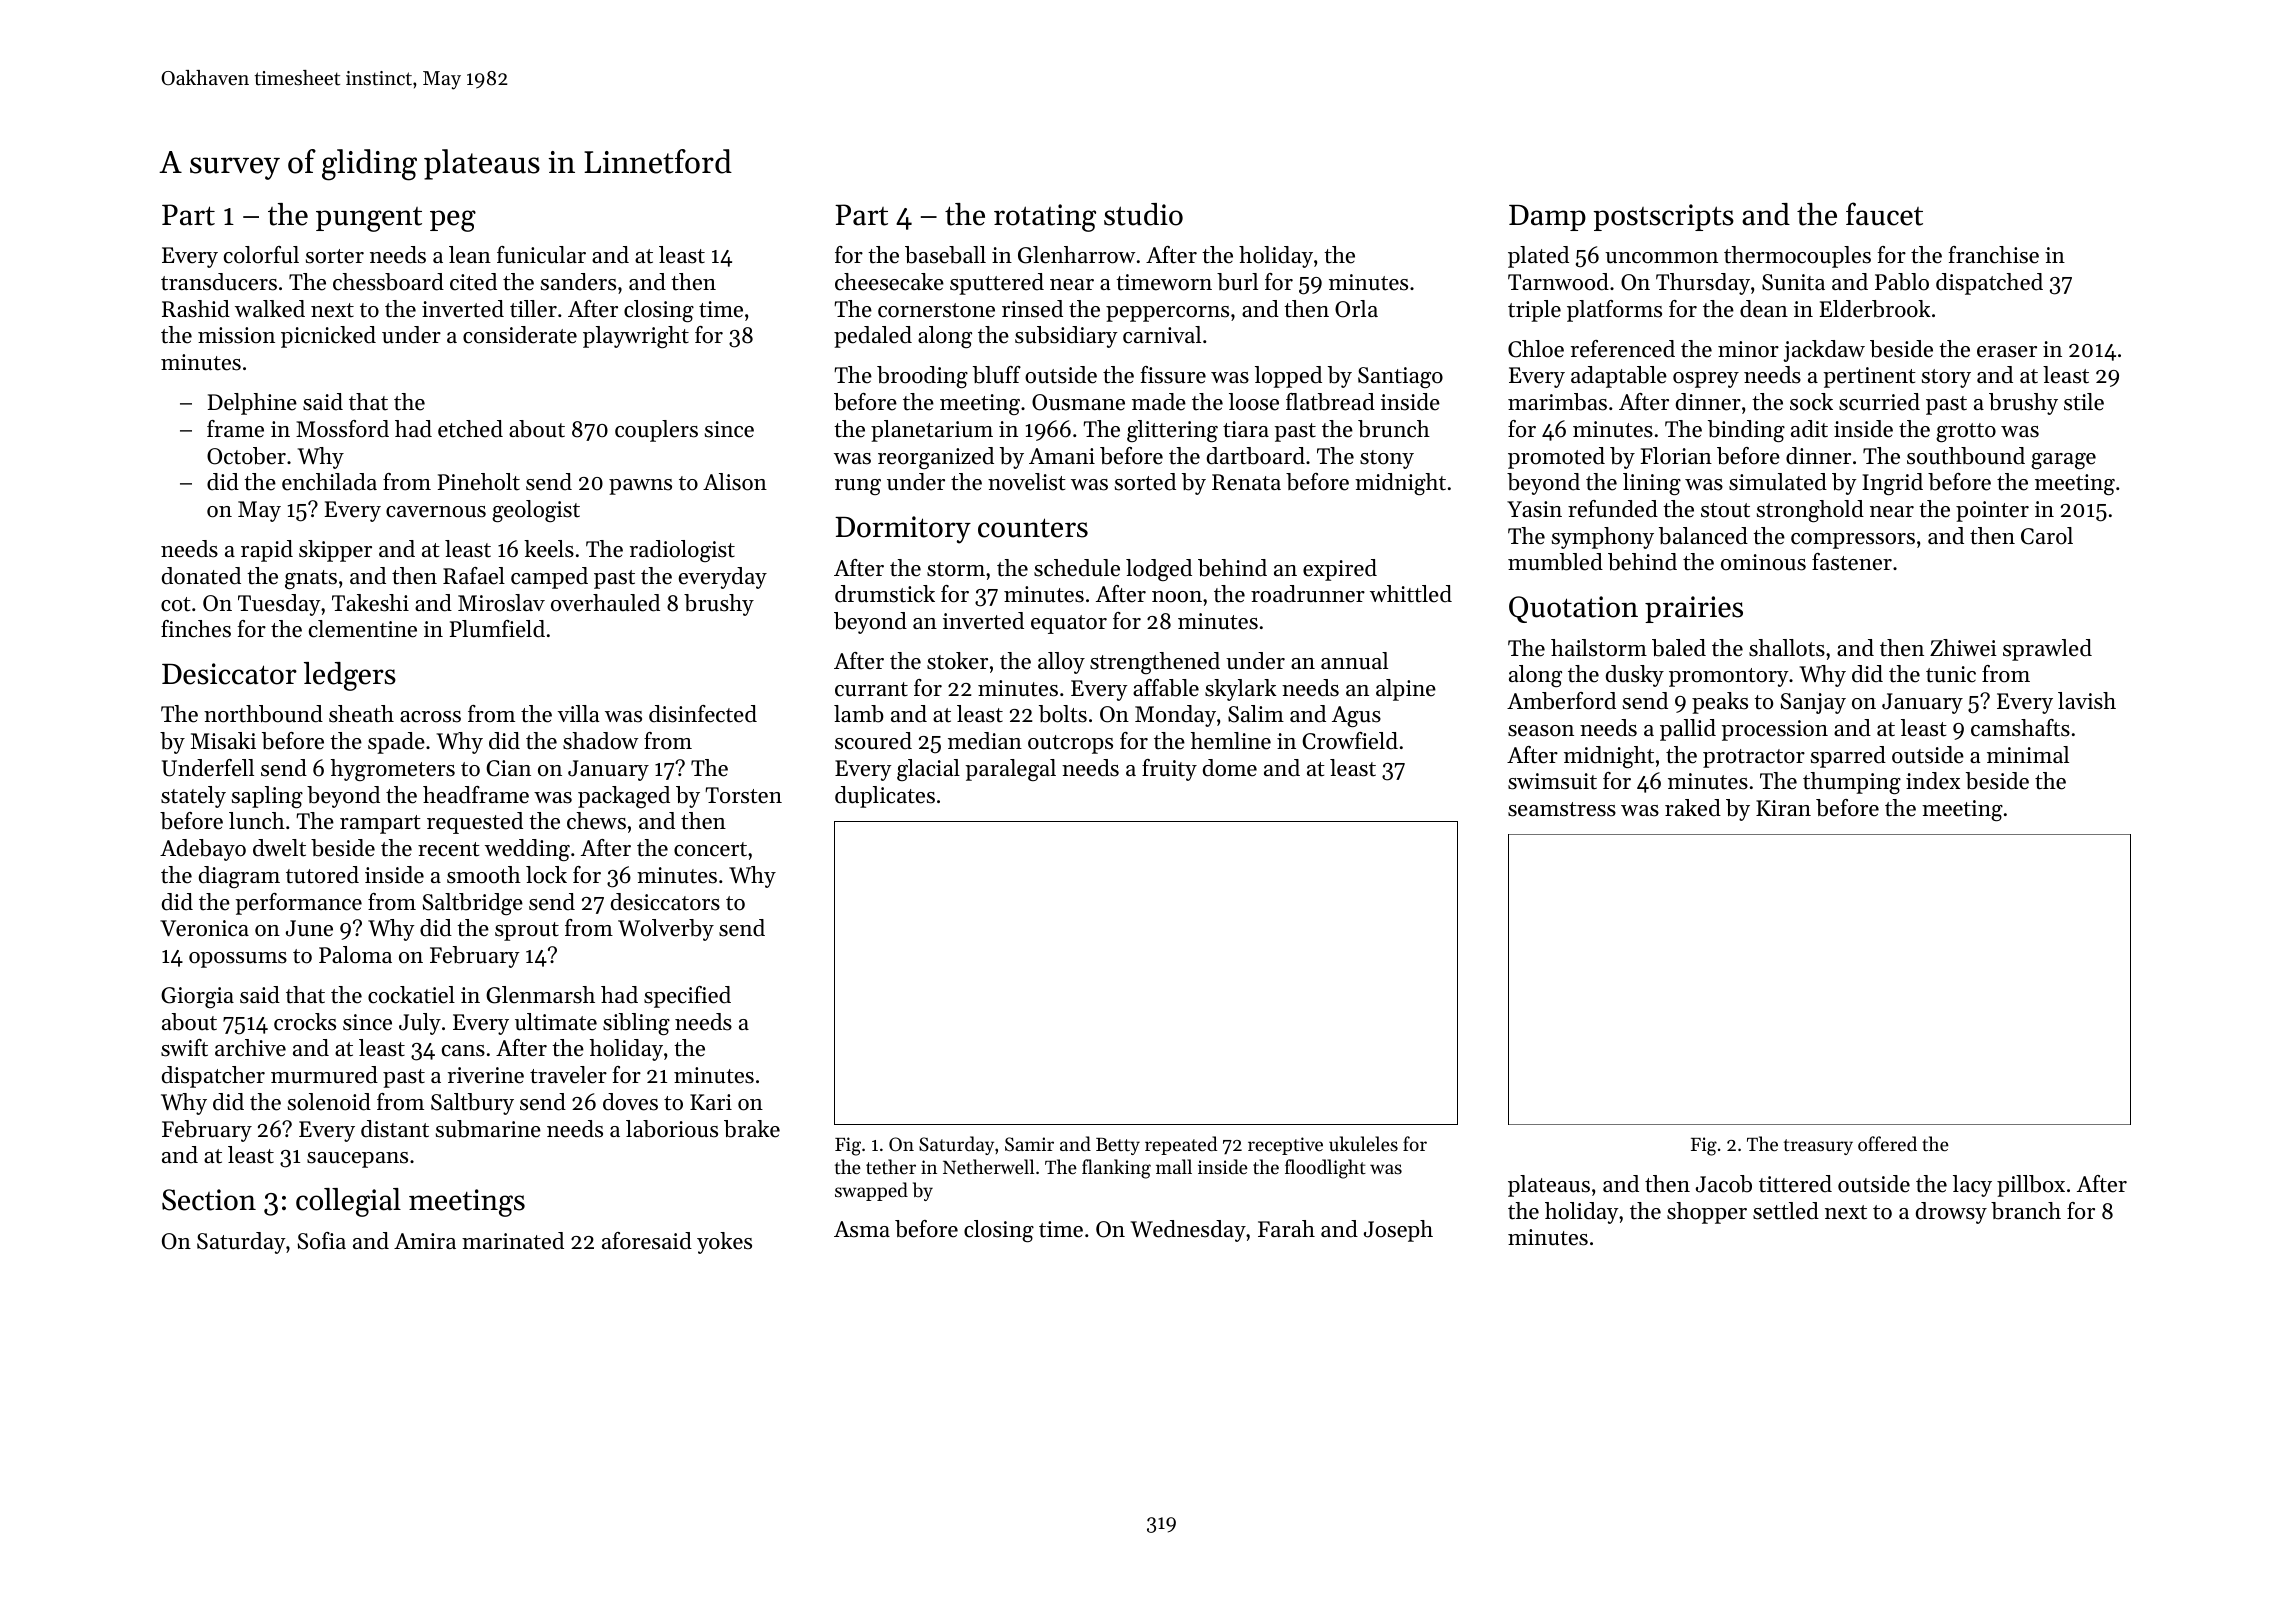 This screenshot has height=1620, width=2292. What do you see at coordinates (322, 1241) in the screenshot?
I see `Sofia` at bounding box center [322, 1241].
